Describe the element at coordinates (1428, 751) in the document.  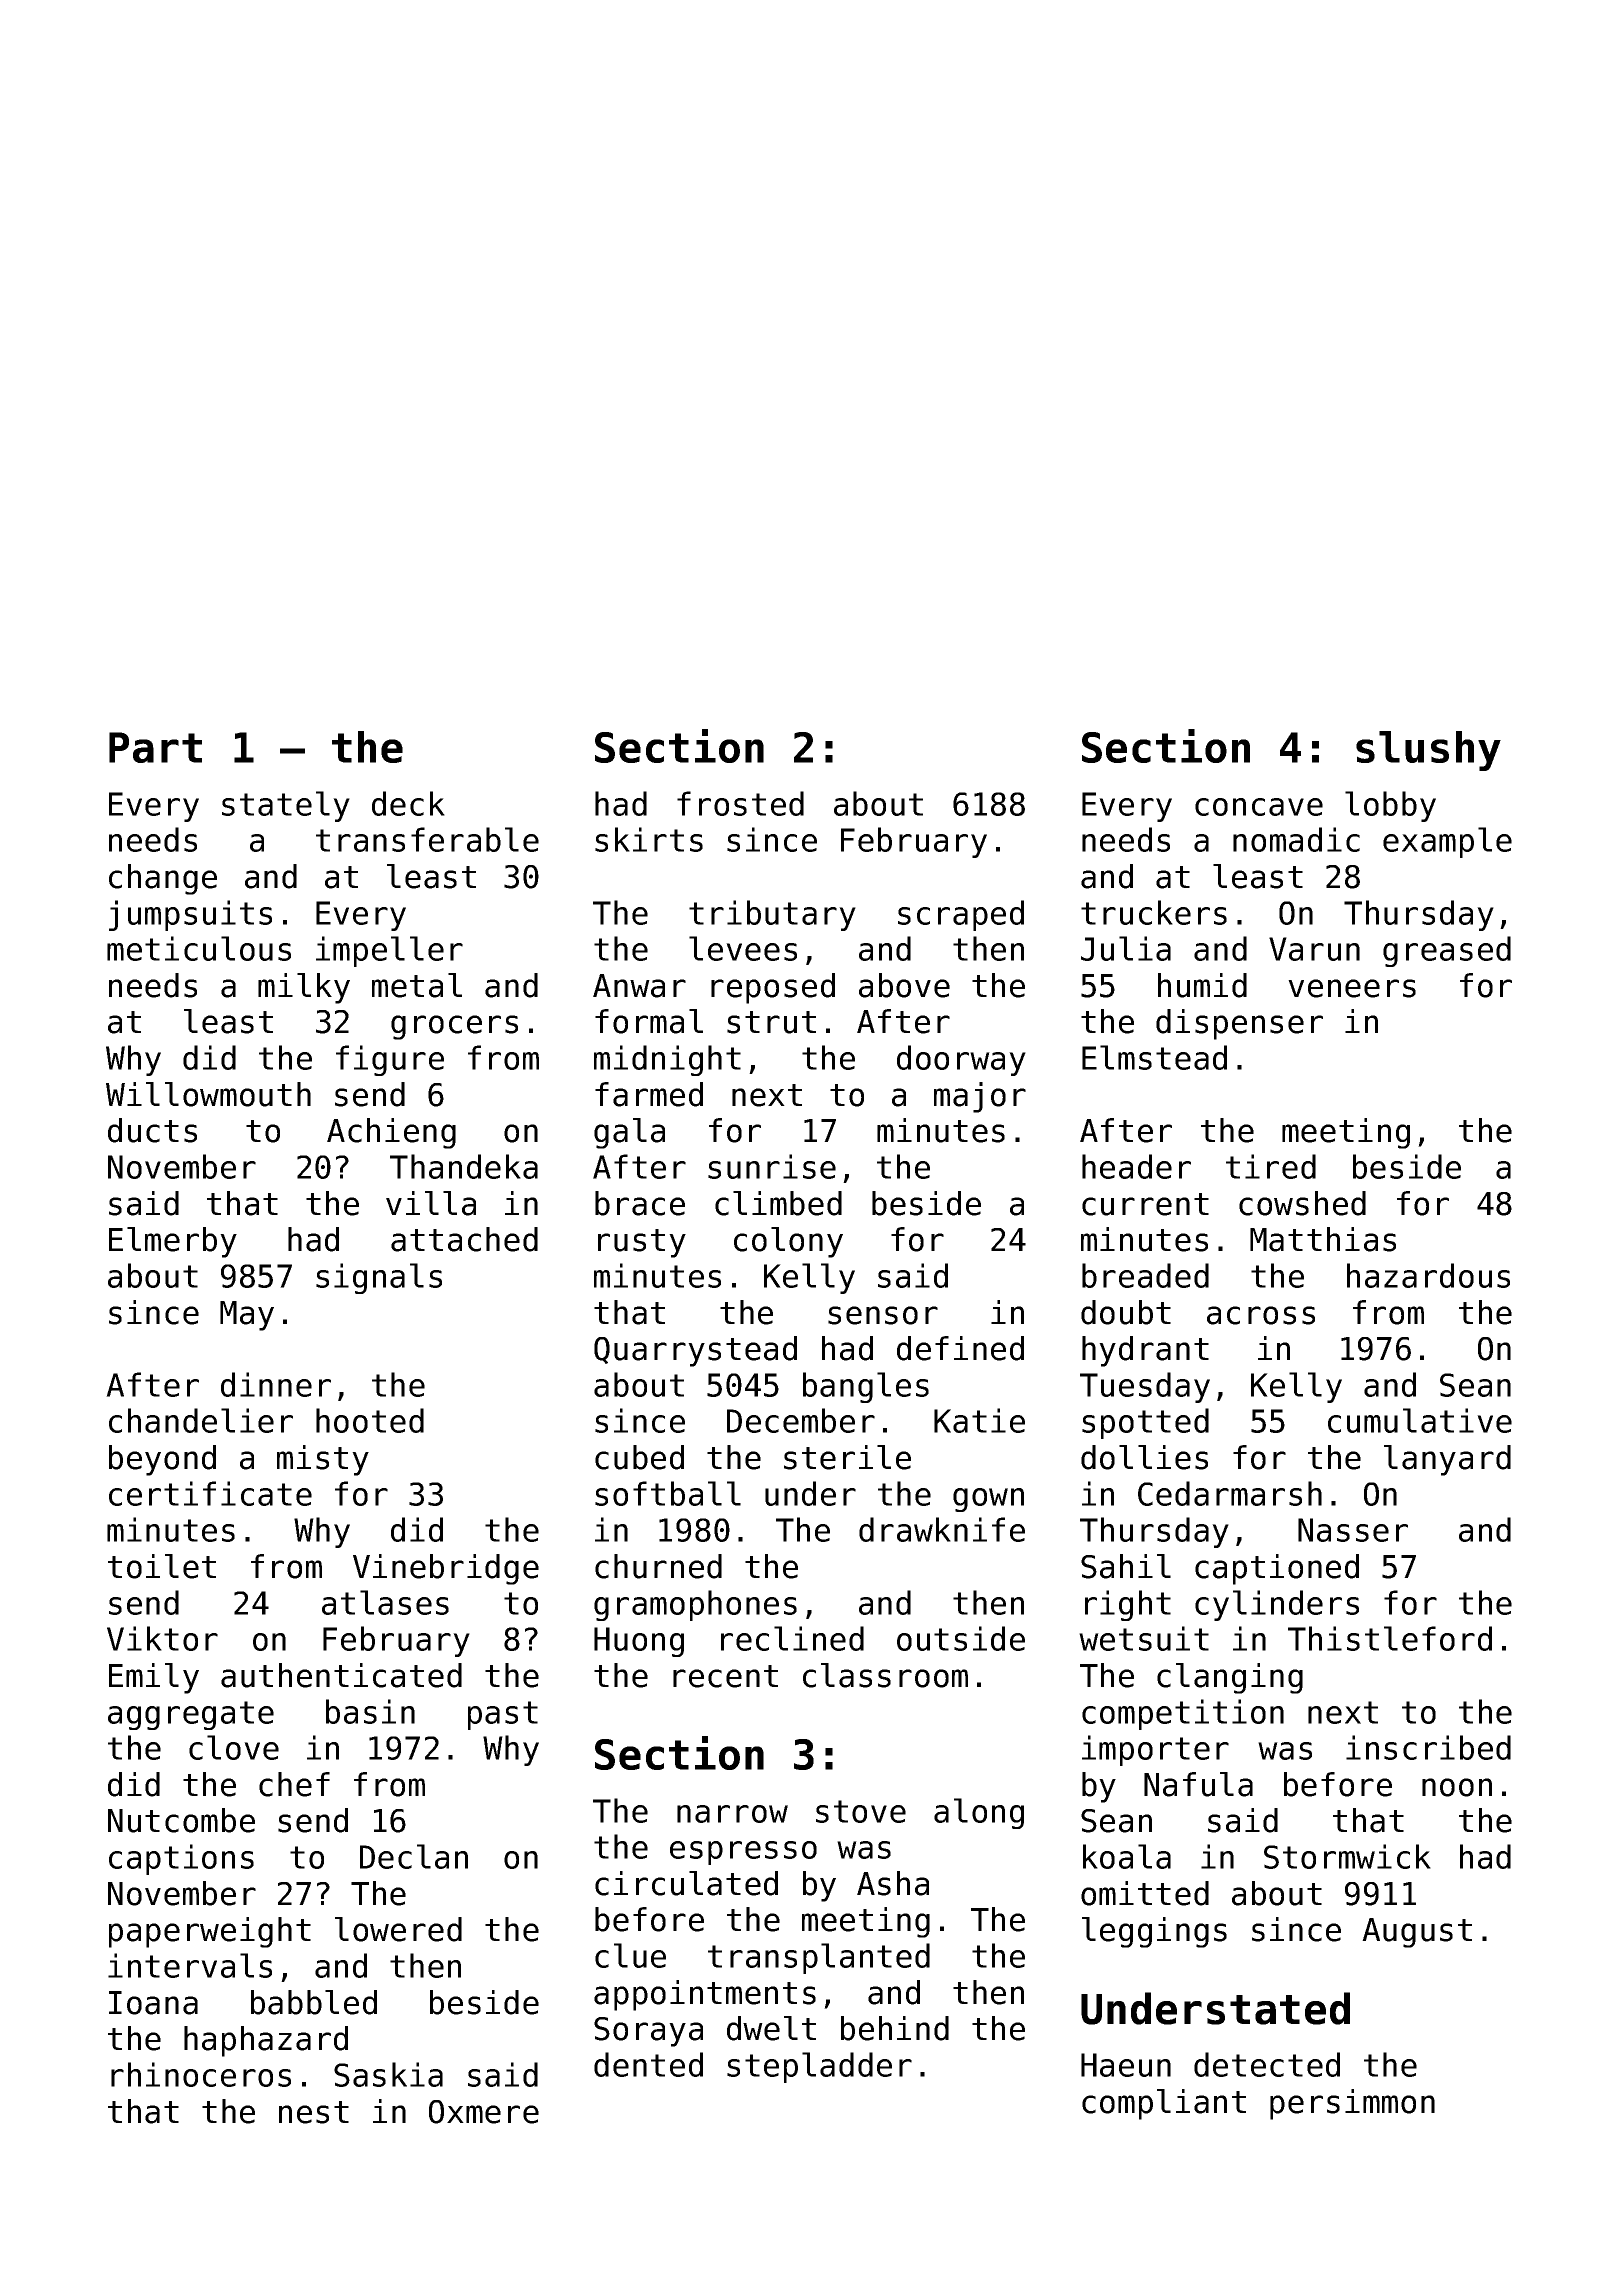
I see `slushy` at that location.
